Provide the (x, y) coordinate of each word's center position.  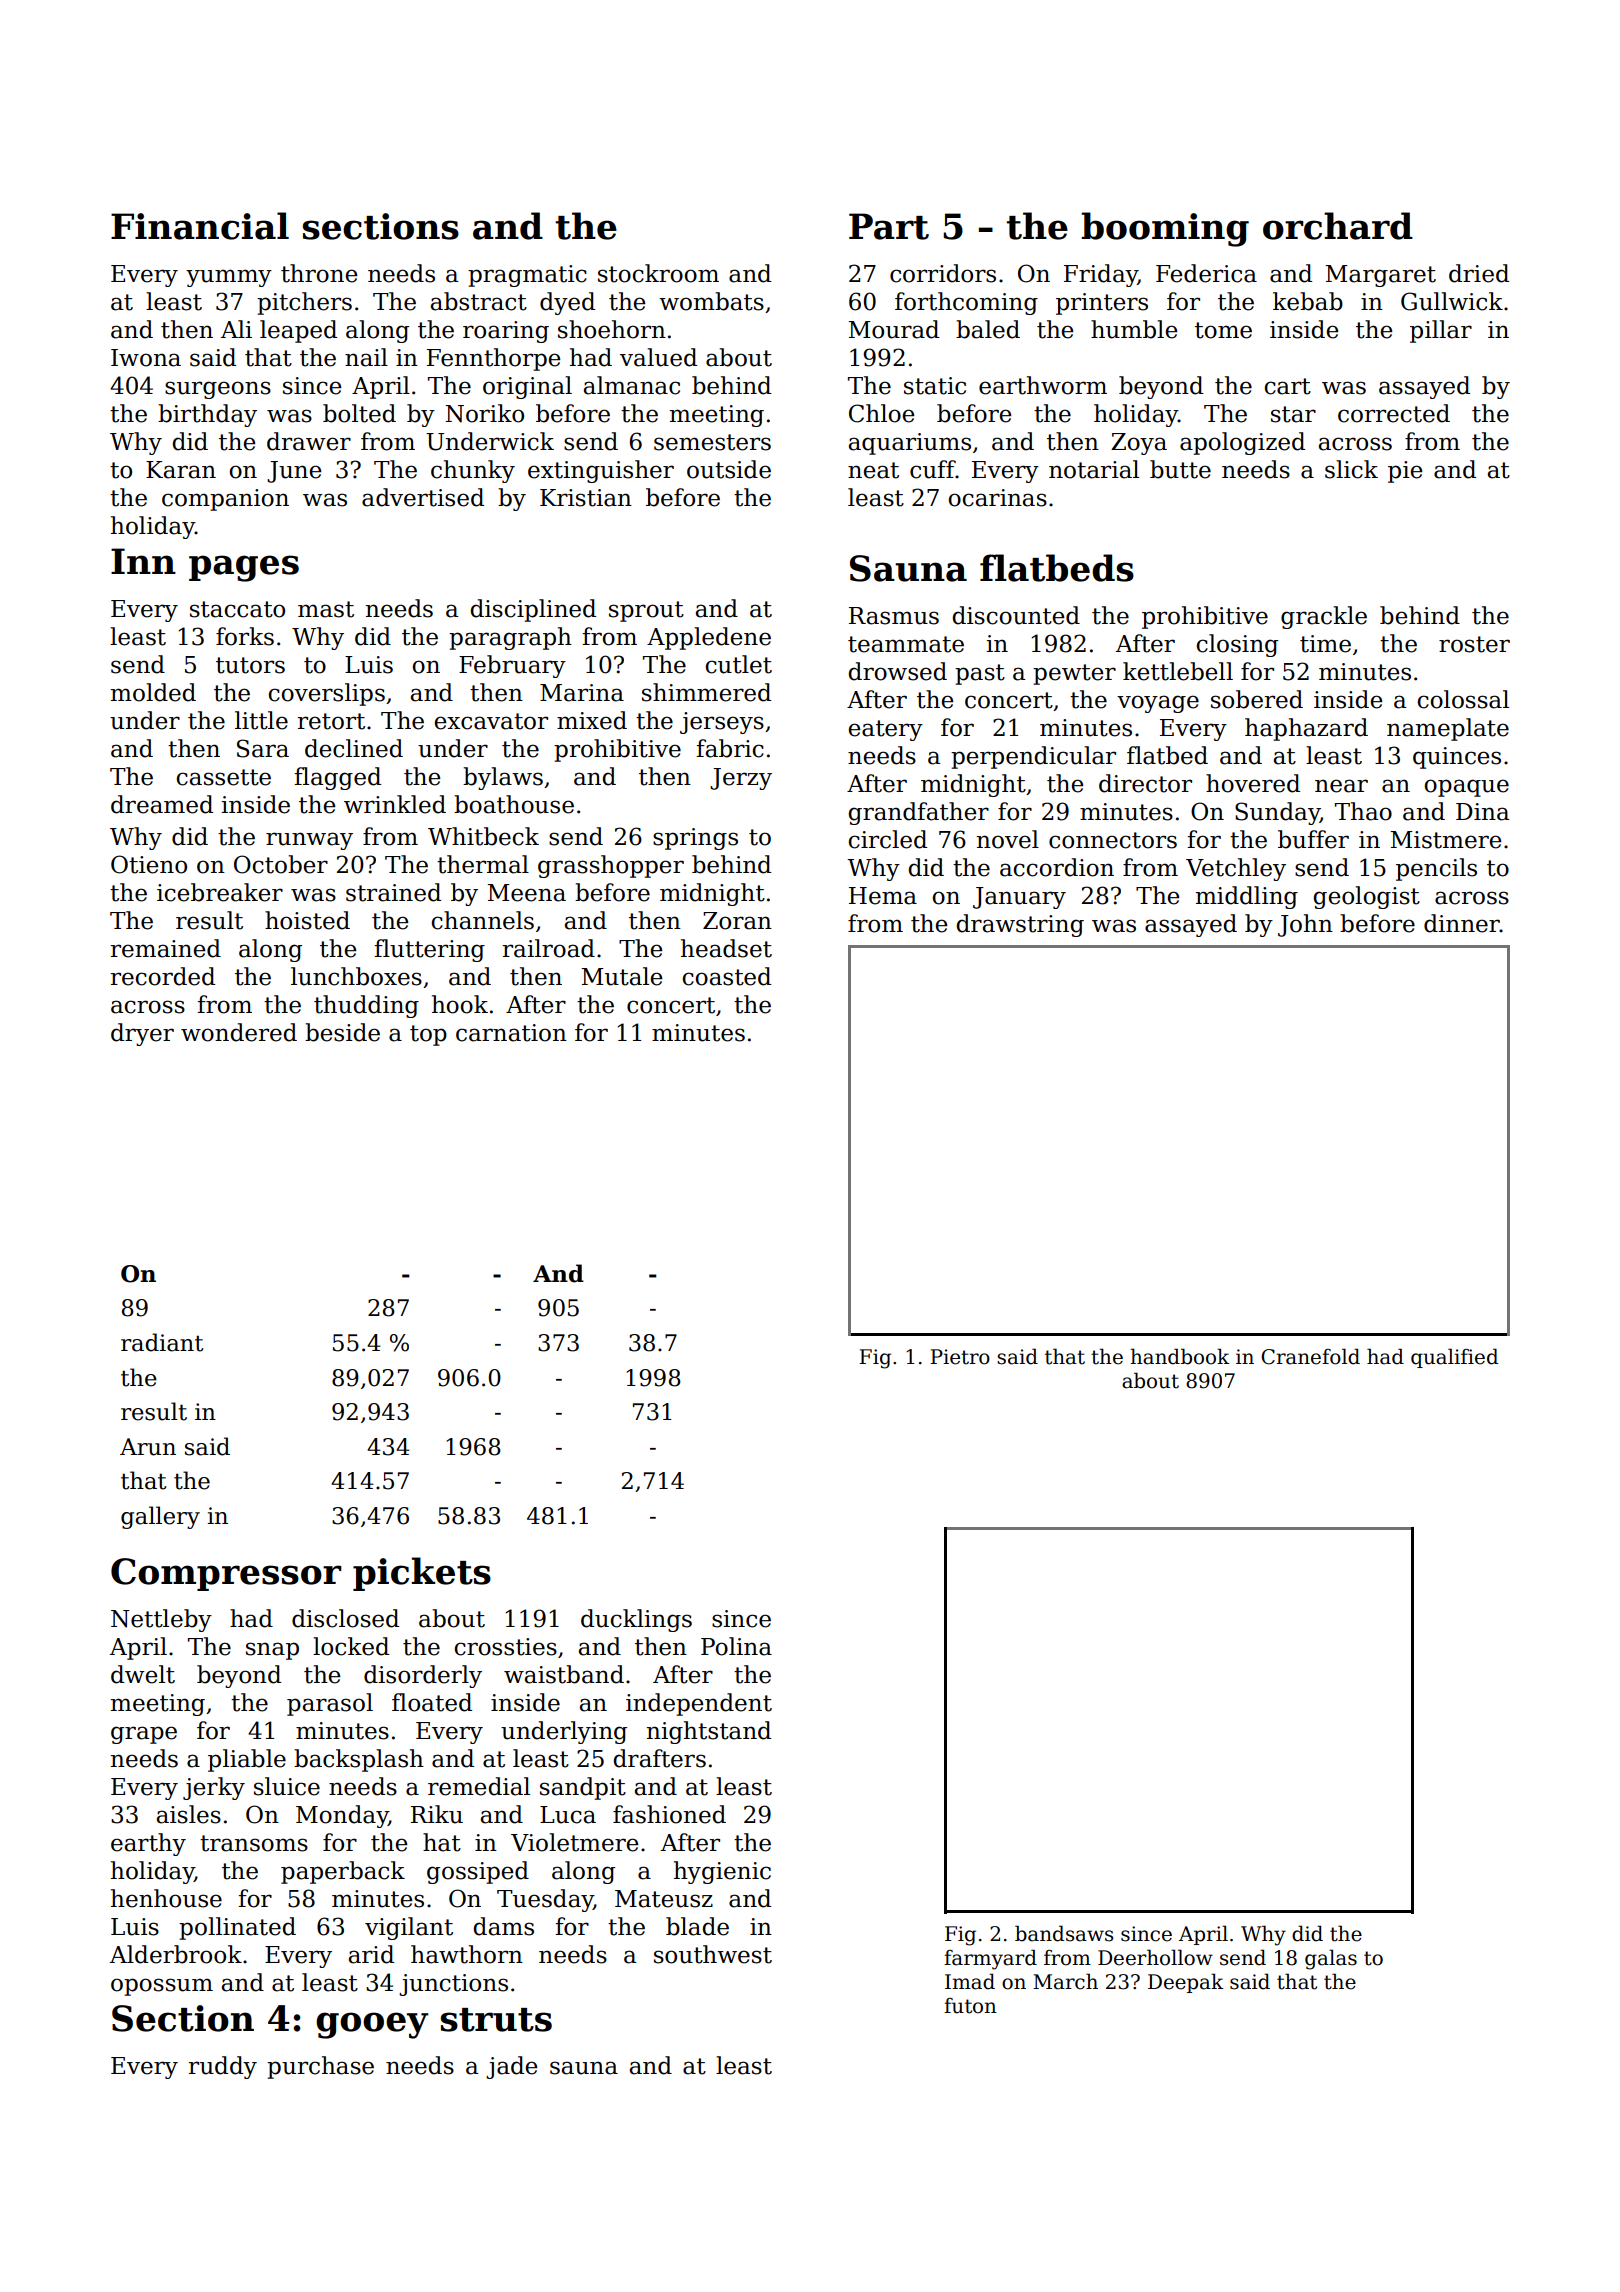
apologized (1242, 443)
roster (1474, 644)
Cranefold (1310, 1356)
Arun (148, 1447)
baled (988, 329)
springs (695, 839)
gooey (372, 2025)
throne (319, 273)
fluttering (429, 950)
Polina (736, 1646)
